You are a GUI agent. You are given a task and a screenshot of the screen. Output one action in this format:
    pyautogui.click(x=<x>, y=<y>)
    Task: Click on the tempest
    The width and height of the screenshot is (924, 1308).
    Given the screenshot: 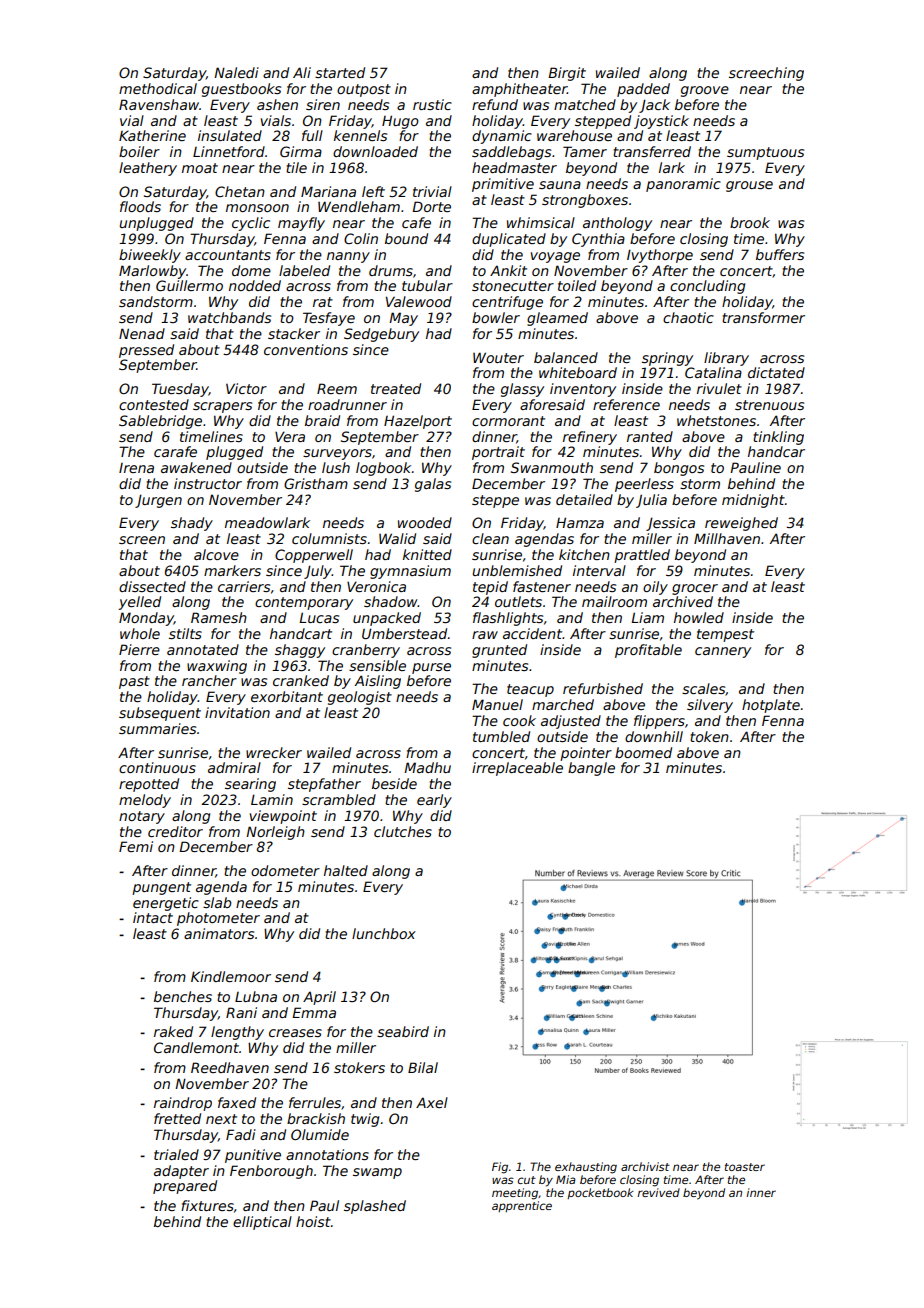 What is the action you would take?
    pyautogui.click(x=725, y=635)
